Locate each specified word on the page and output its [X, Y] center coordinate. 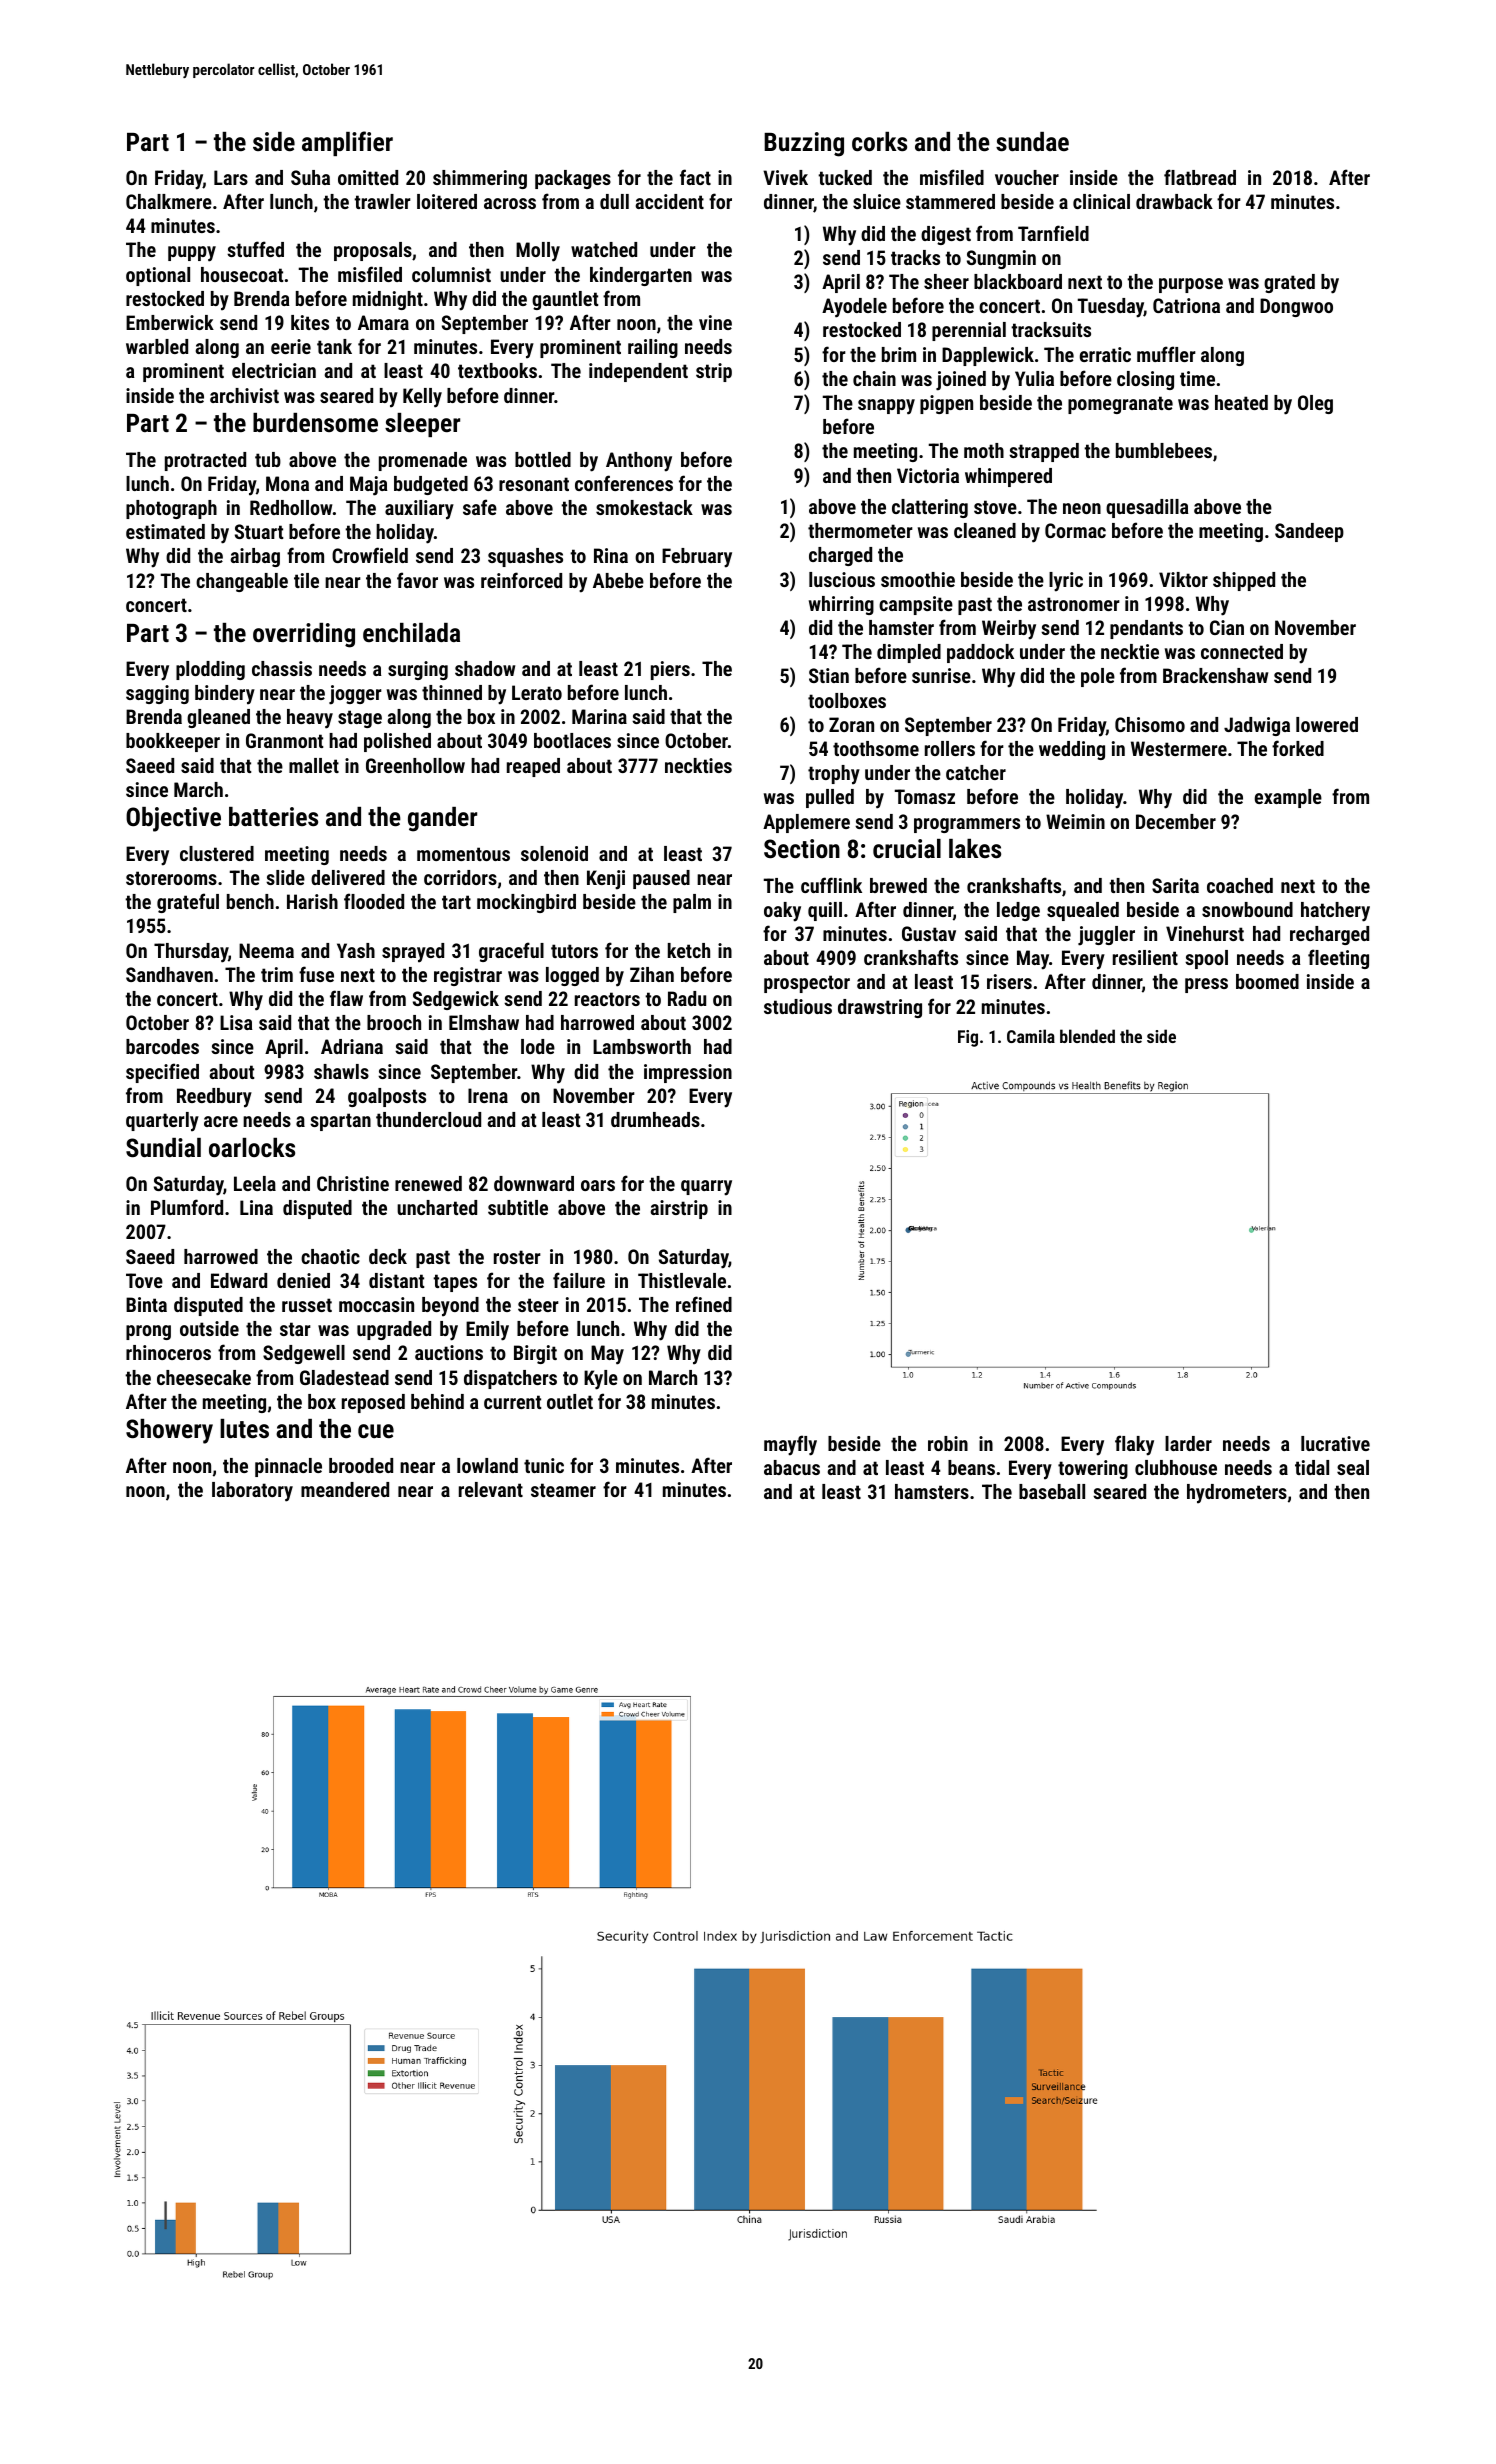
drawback [1174, 201]
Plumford [187, 1207]
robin [948, 1443]
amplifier [347, 143]
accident [670, 201]
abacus [792, 1467]
